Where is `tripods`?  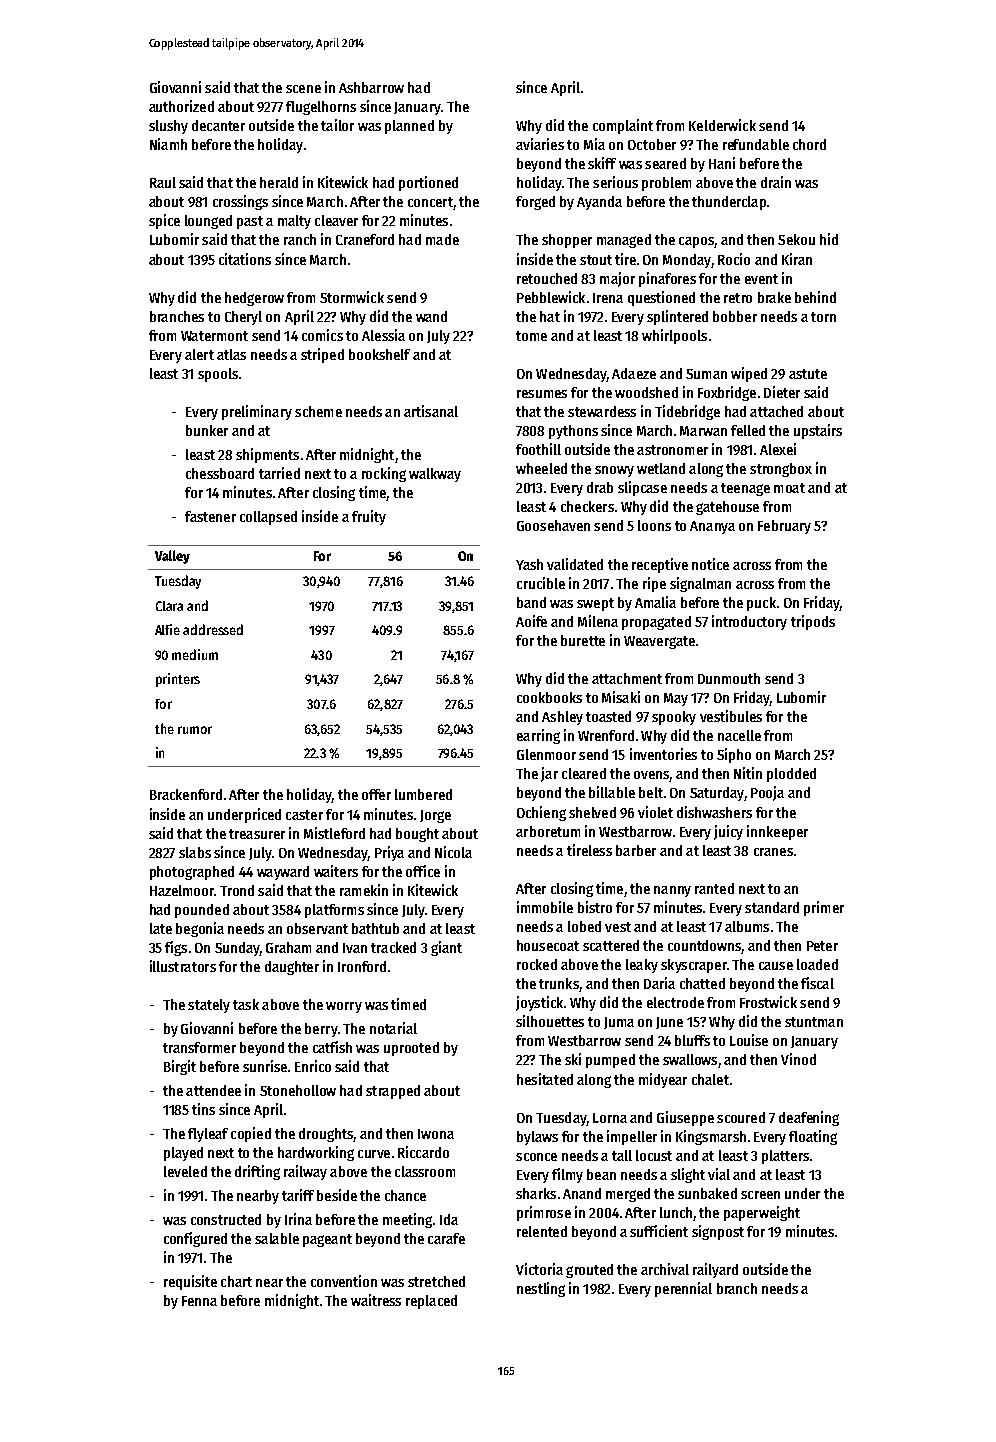 tripods is located at coordinates (813, 622).
